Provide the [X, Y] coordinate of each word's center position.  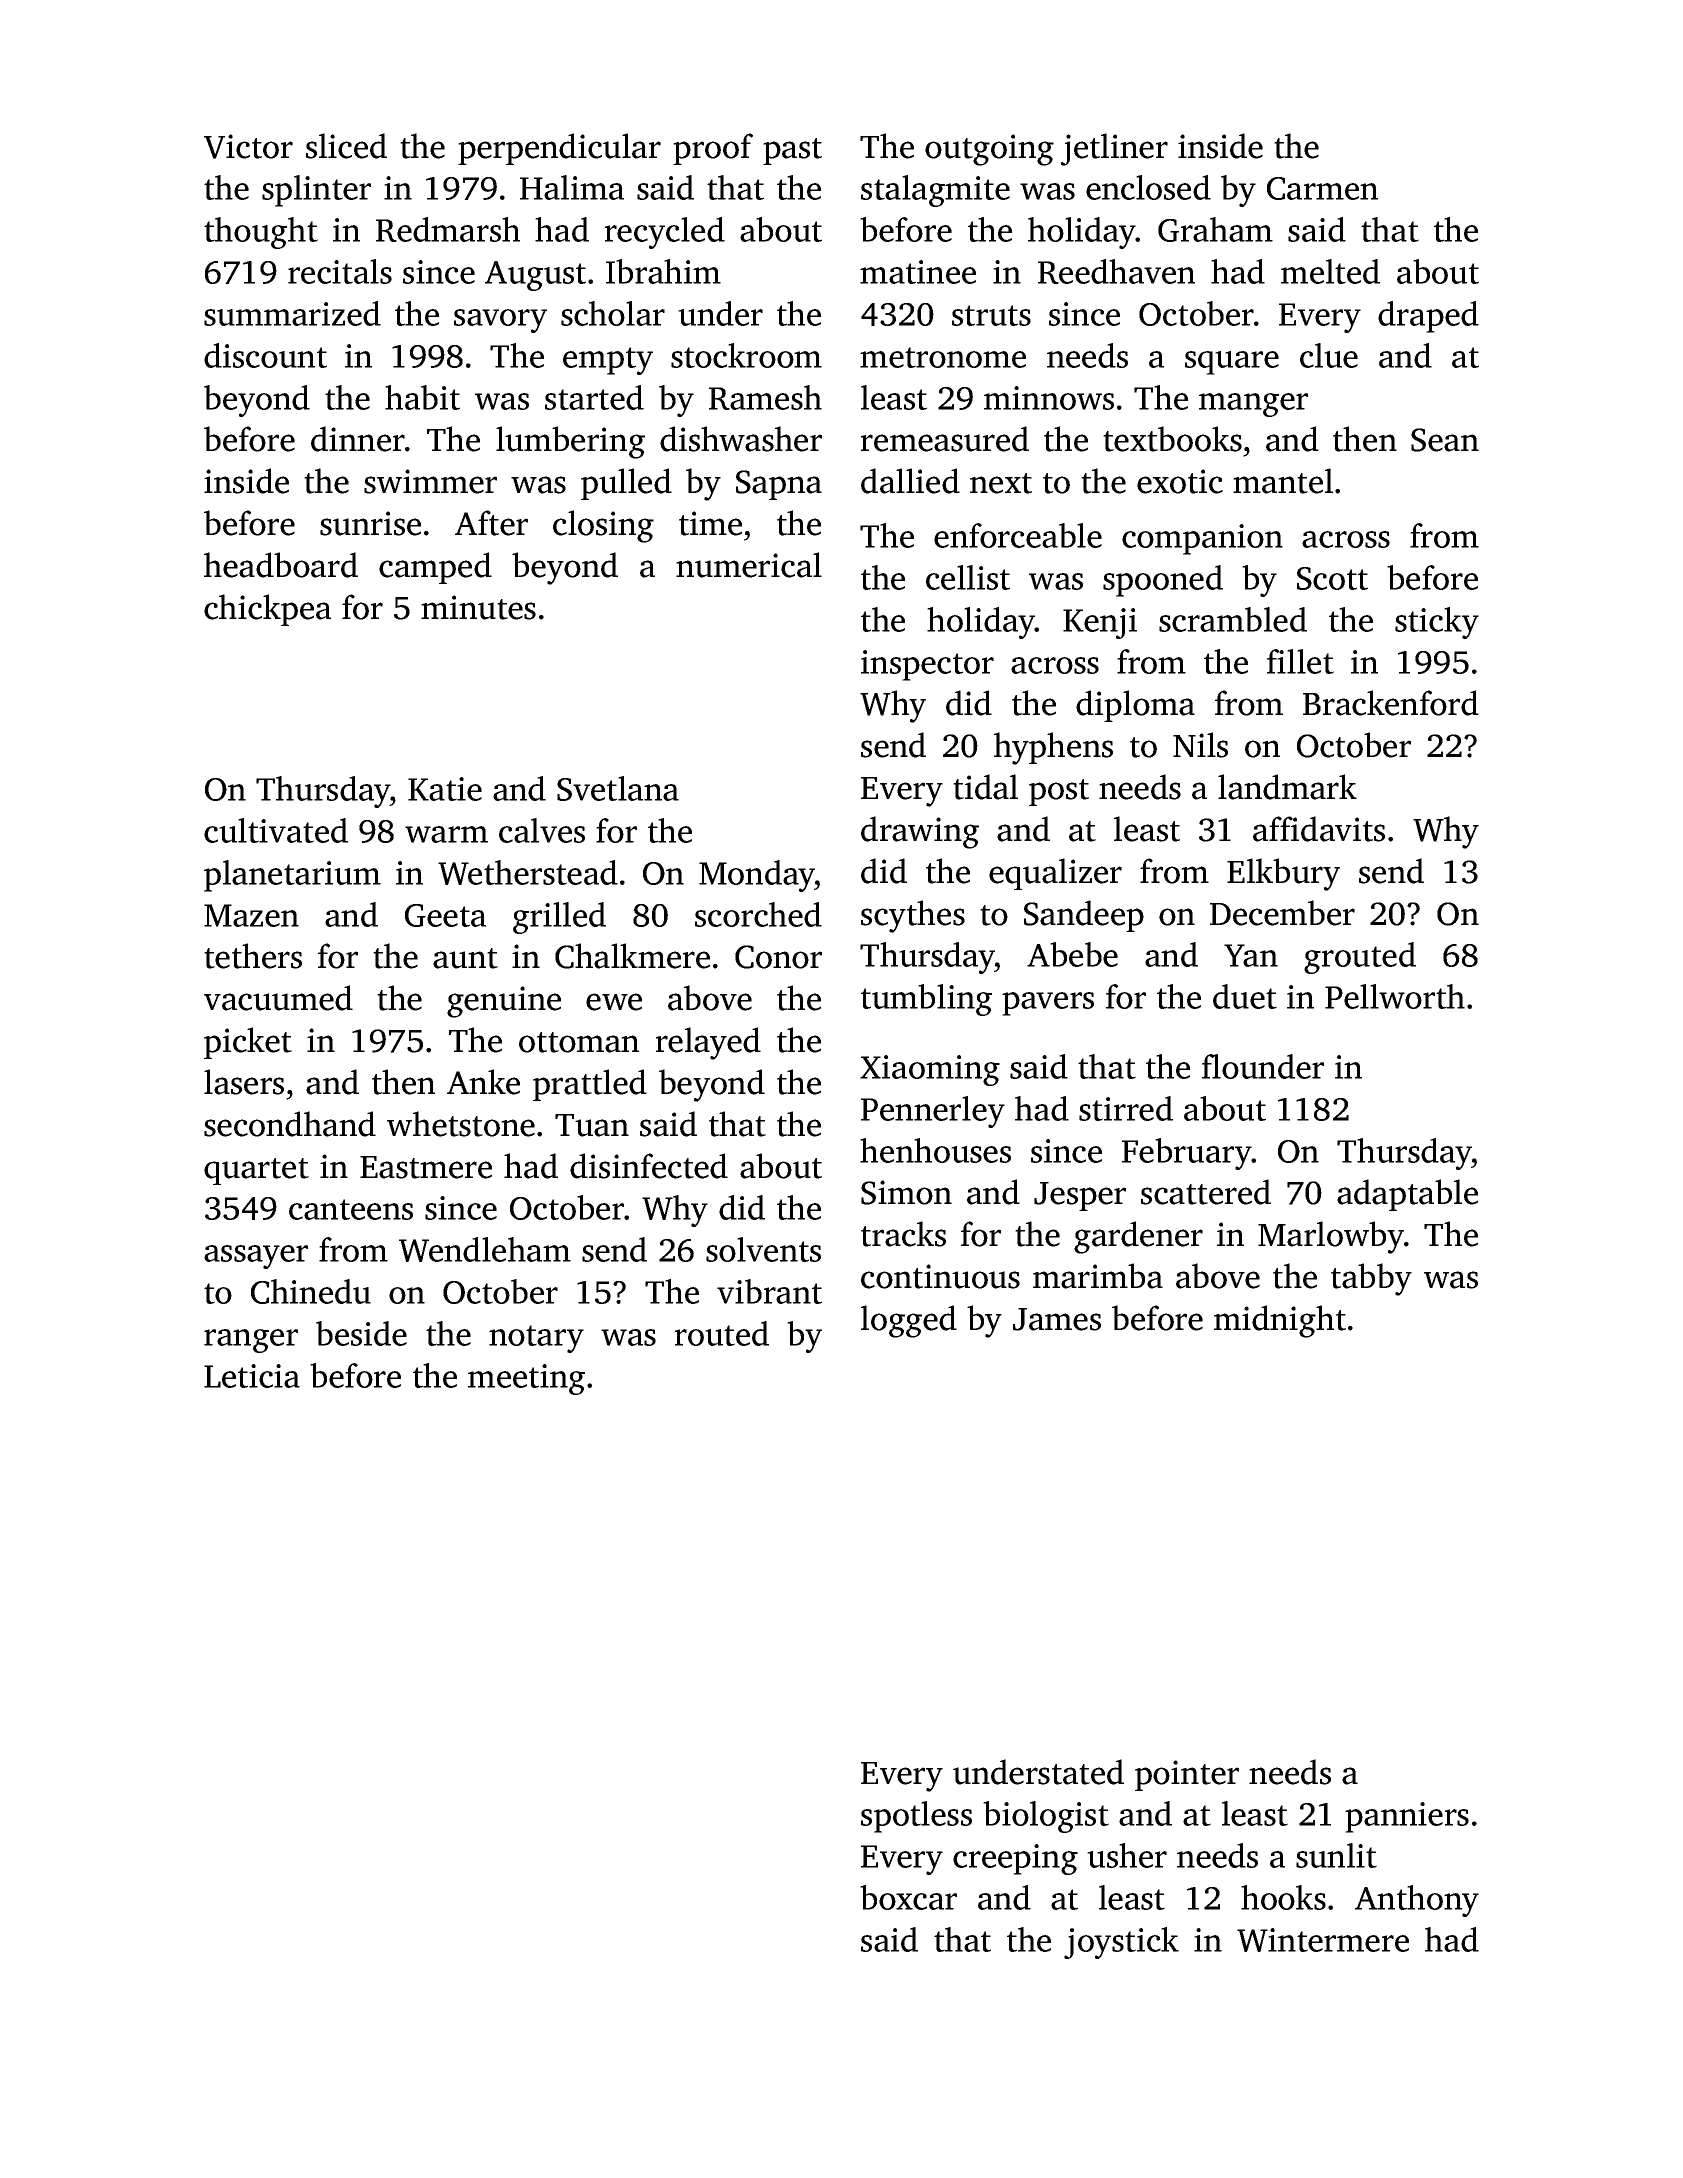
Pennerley [933, 1112]
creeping [1015, 1859]
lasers [244, 1082]
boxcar [908, 1897]
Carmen [1322, 188]
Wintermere [1323, 1940]
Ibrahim [663, 271]
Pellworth [1395, 996]
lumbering [570, 442]
